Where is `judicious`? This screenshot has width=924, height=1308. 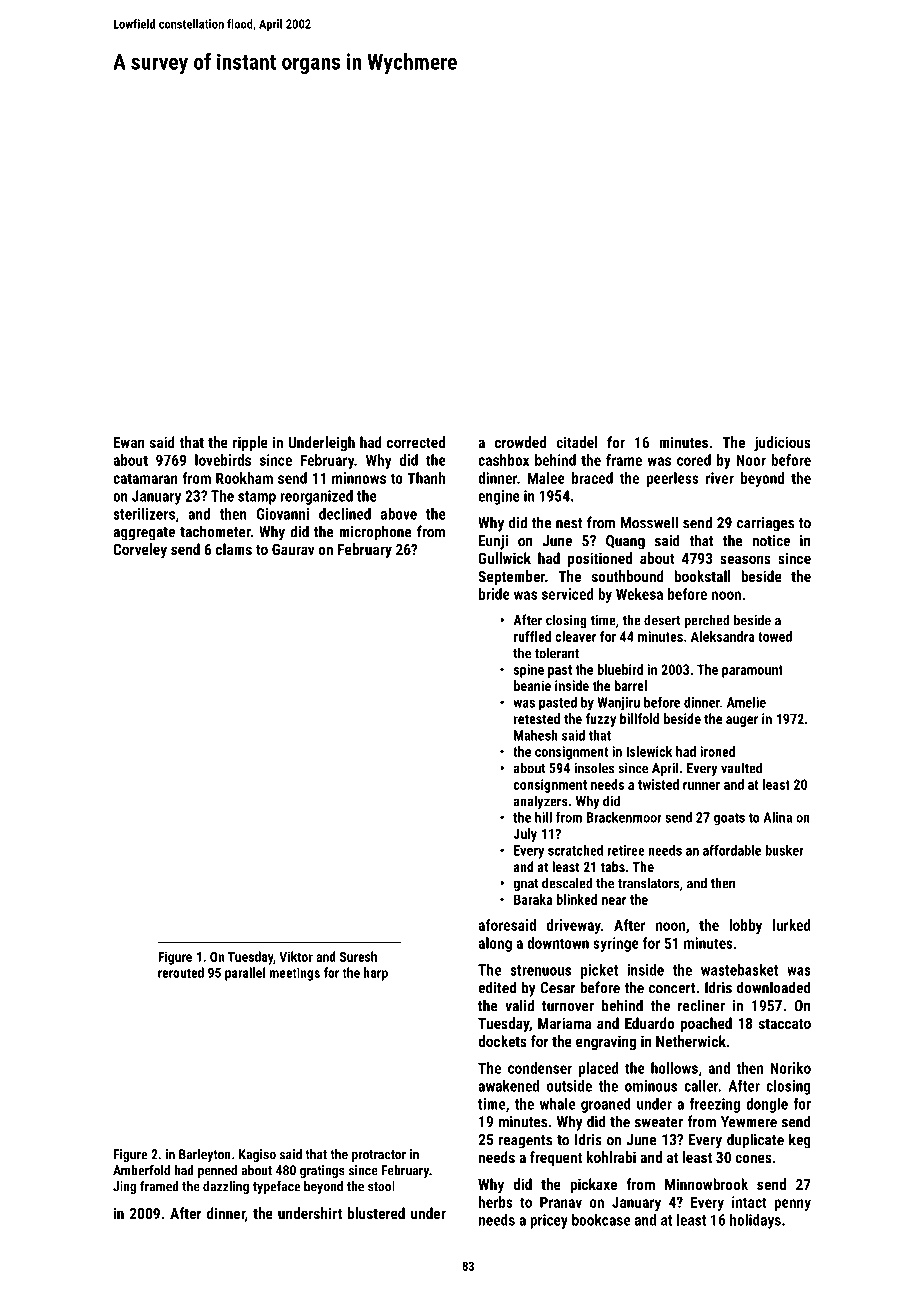 judicious is located at coordinates (782, 444).
